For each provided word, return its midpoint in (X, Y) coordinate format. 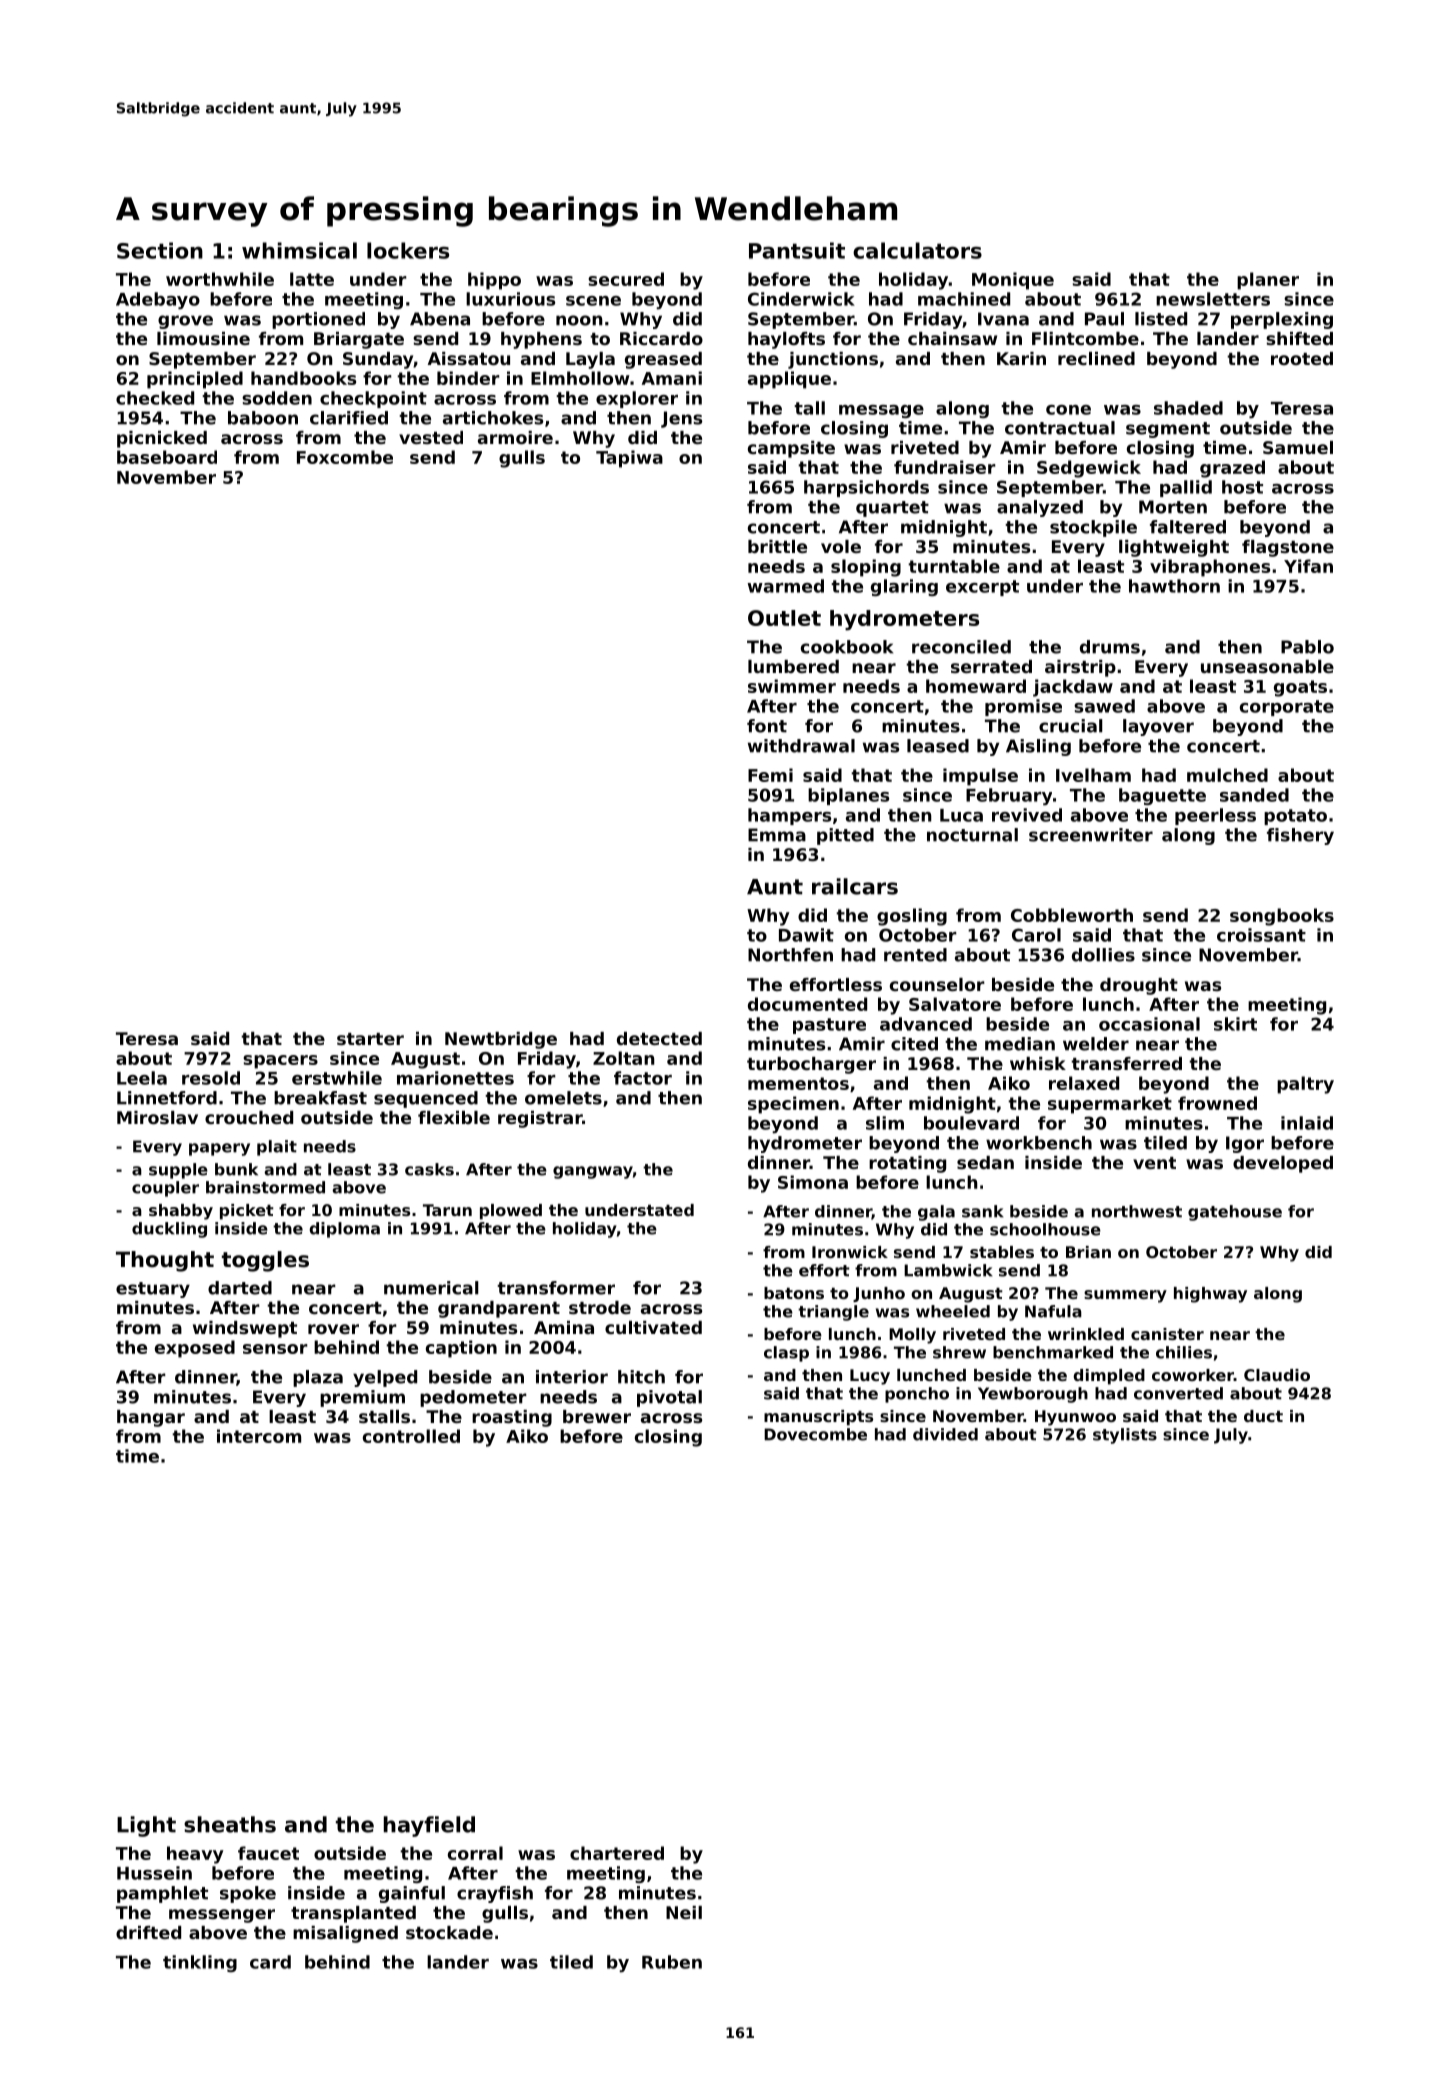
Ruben (672, 1962)
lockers (408, 250)
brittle (777, 546)
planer (1268, 281)
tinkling (200, 1963)
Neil (684, 1912)
